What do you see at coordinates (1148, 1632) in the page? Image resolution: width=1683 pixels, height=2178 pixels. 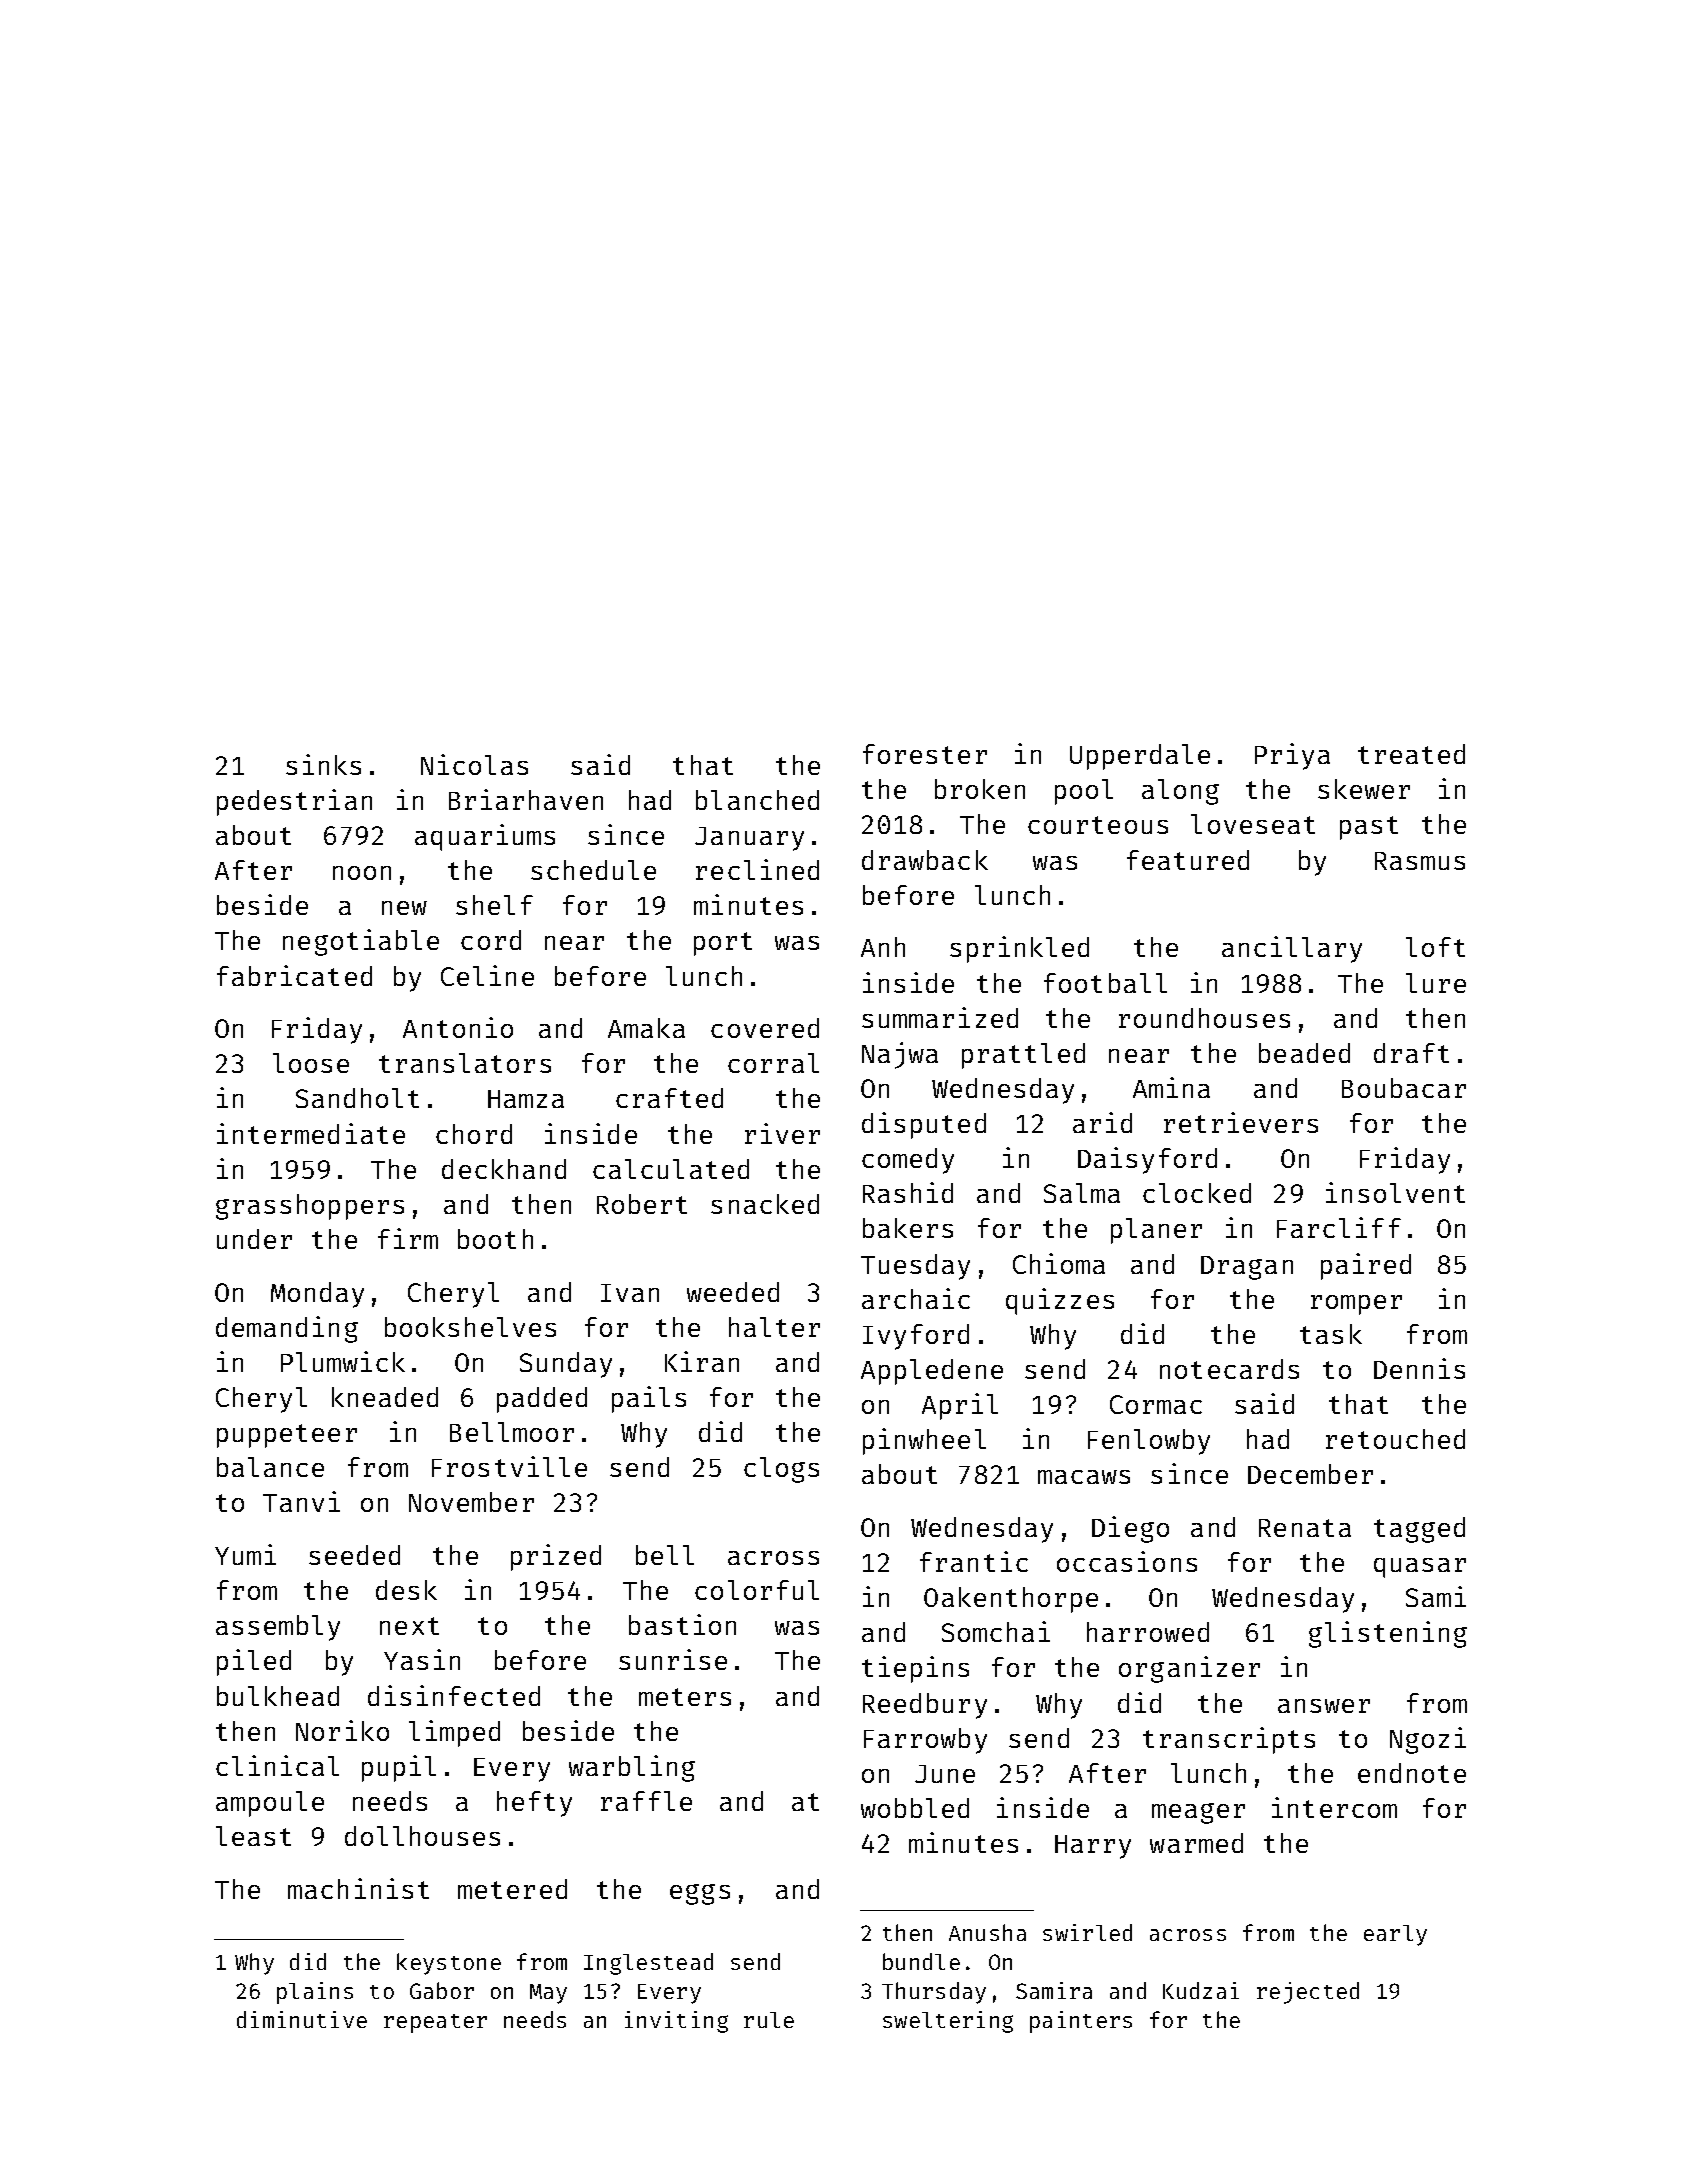 I see `harrowed` at bounding box center [1148, 1632].
